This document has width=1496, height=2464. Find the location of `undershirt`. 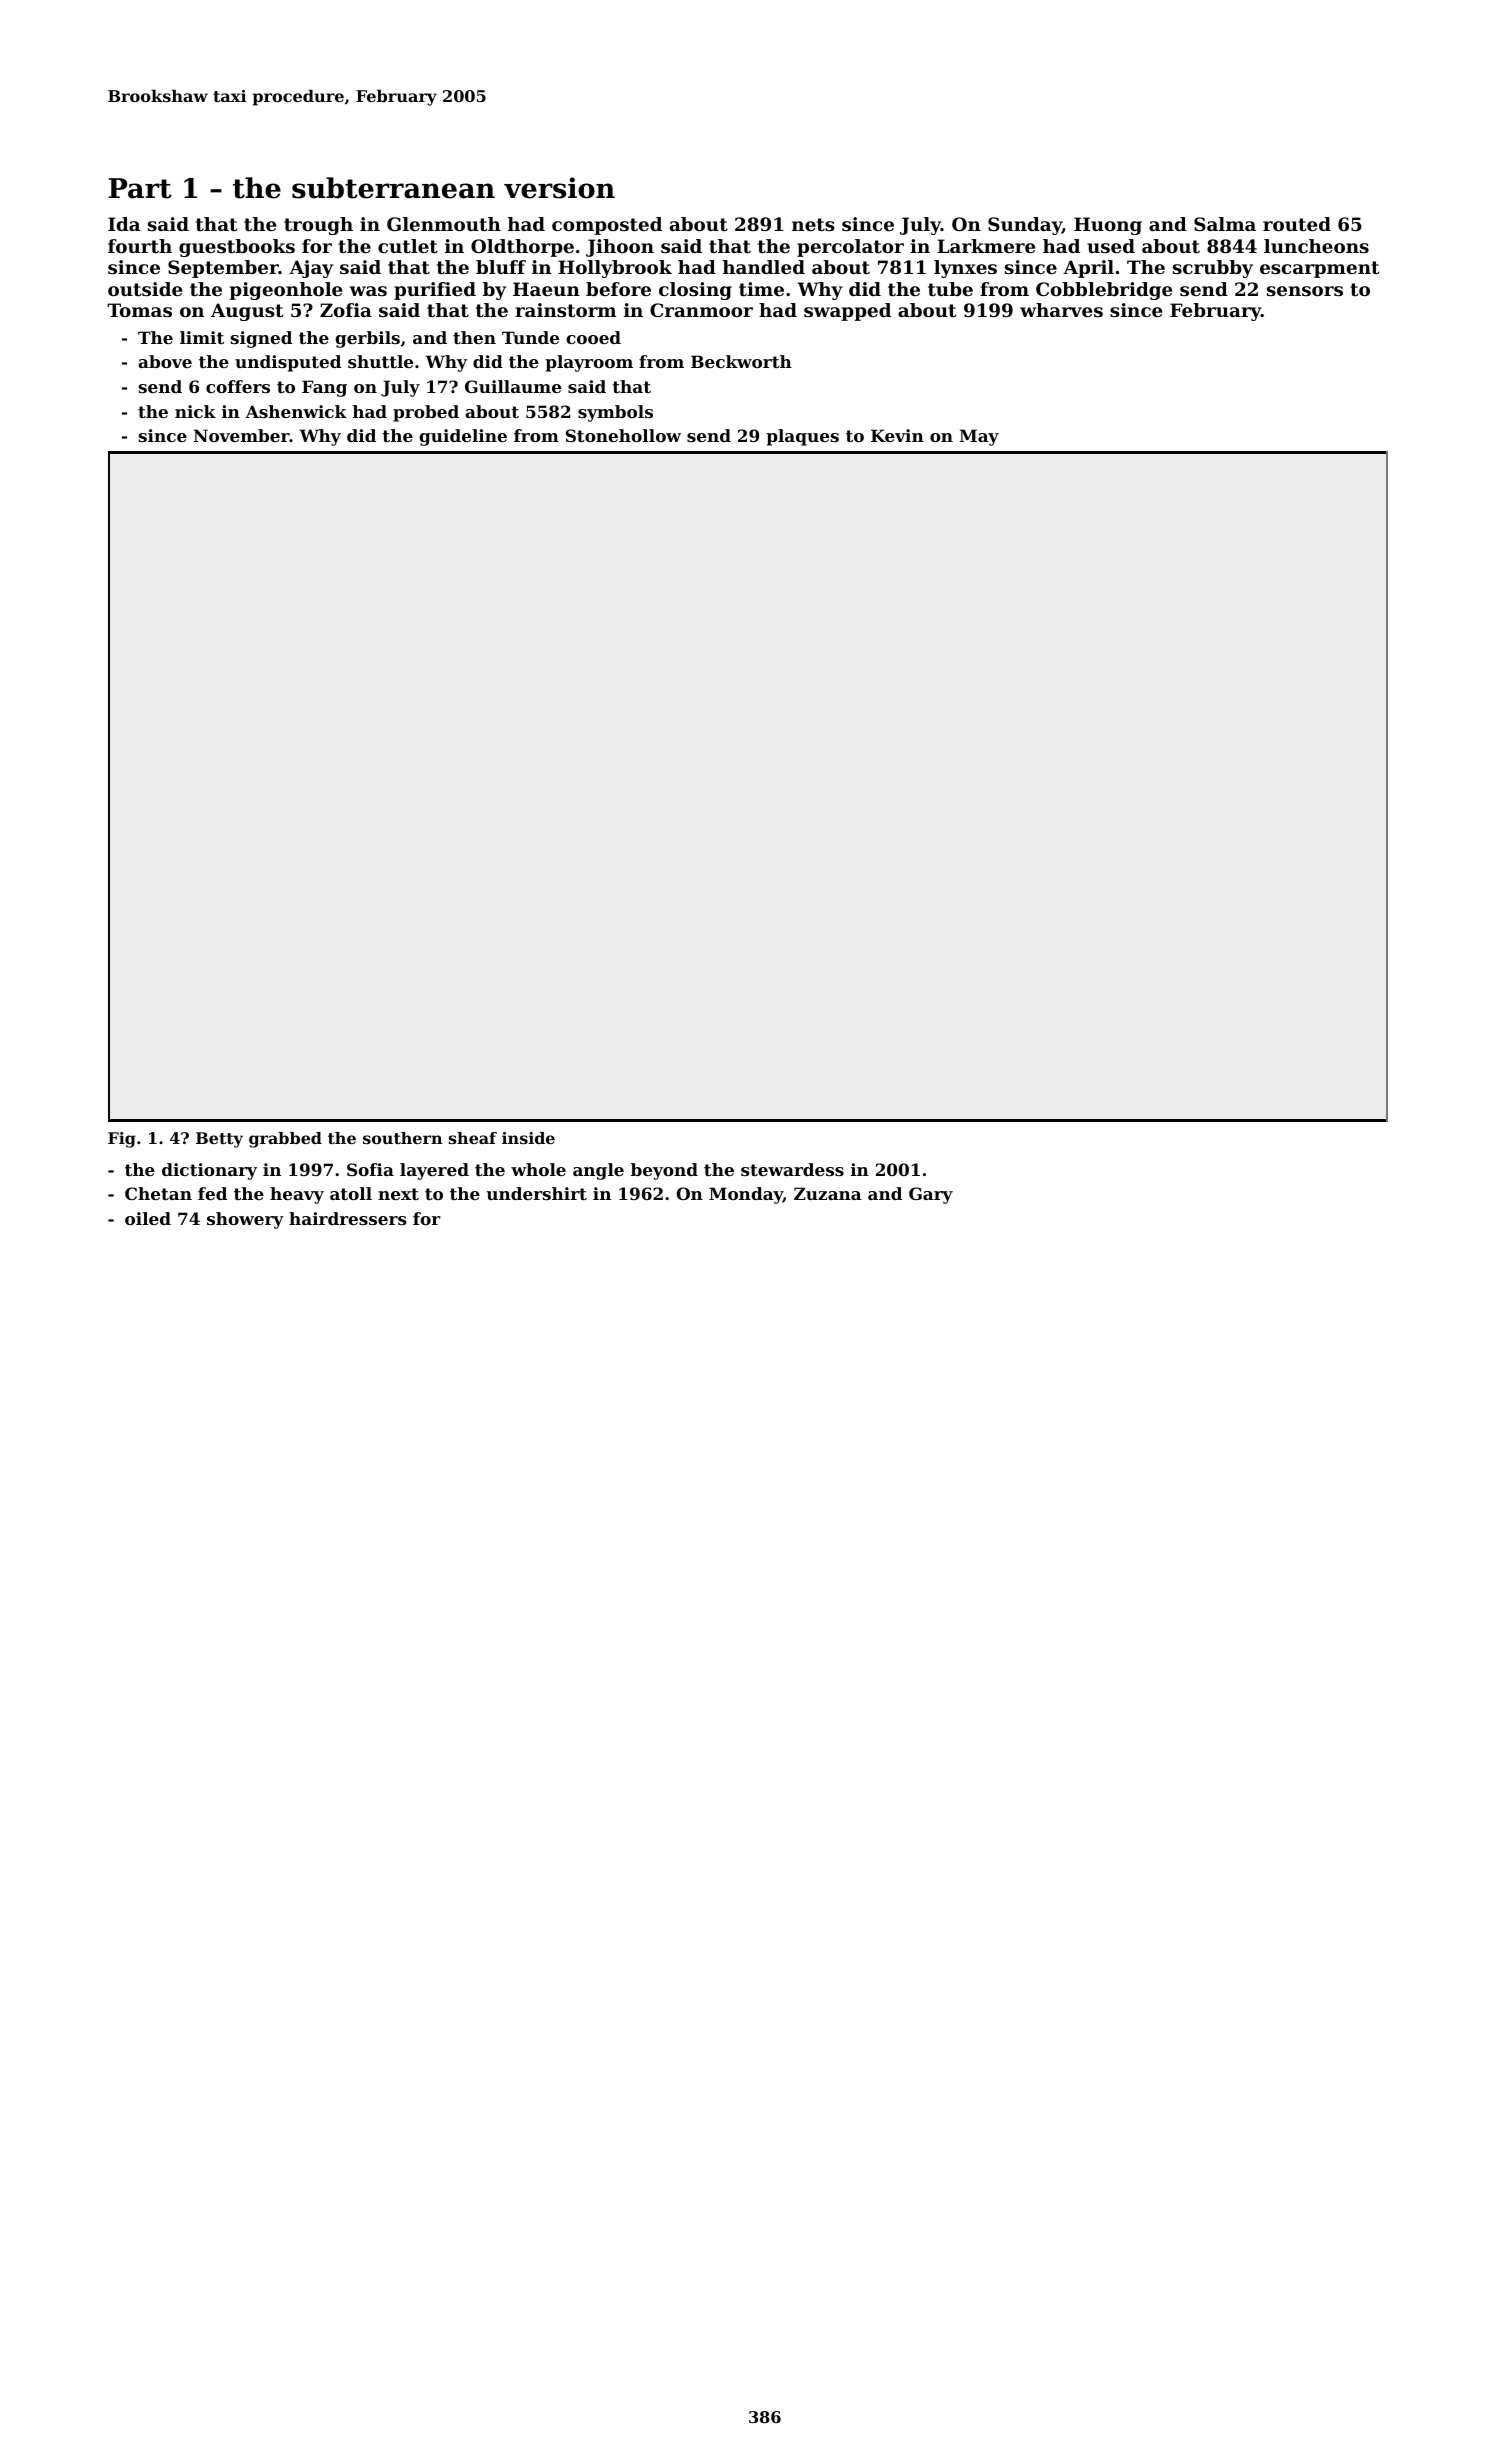

undershirt is located at coordinates (536, 1193).
